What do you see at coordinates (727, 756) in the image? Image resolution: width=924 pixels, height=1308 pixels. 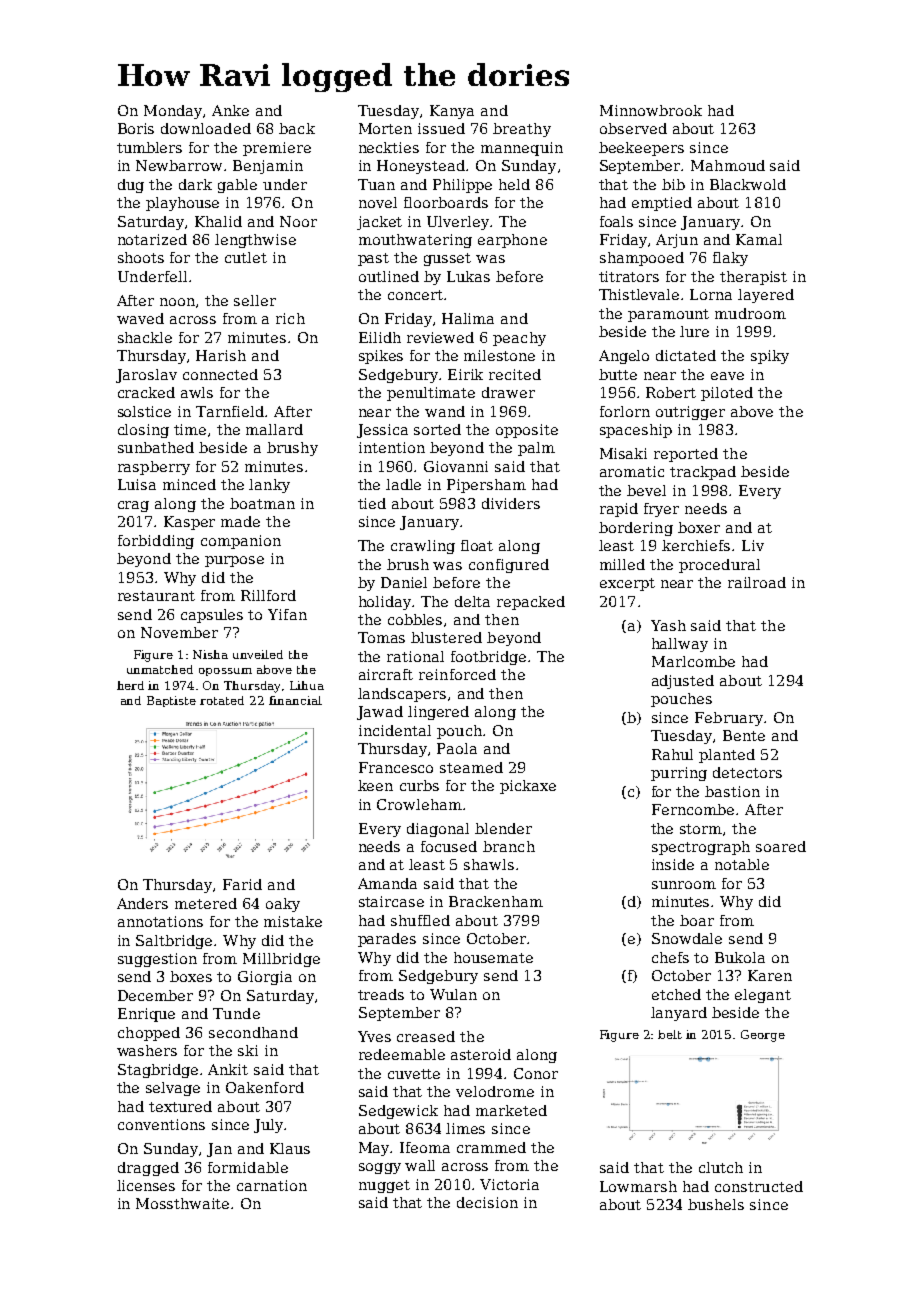 I see `planted` at bounding box center [727, 756].
